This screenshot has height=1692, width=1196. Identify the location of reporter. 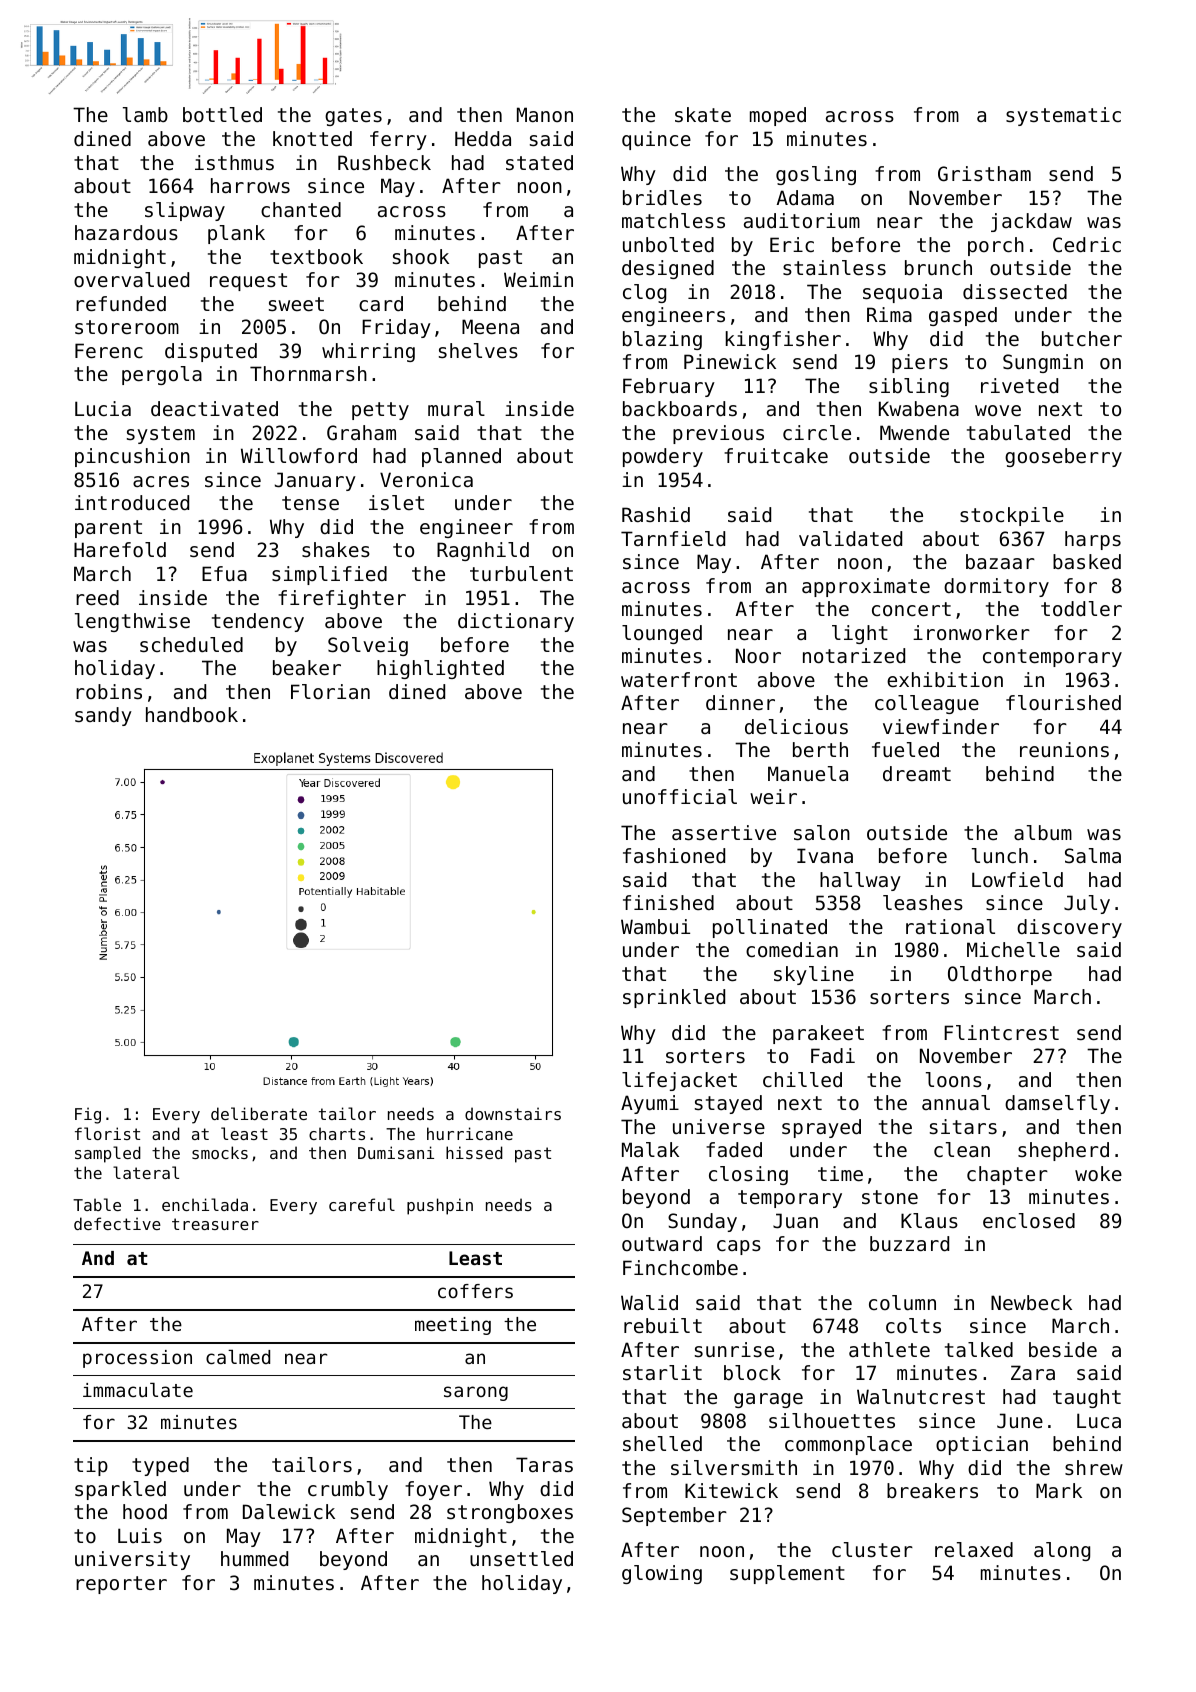
(121, 1585).
